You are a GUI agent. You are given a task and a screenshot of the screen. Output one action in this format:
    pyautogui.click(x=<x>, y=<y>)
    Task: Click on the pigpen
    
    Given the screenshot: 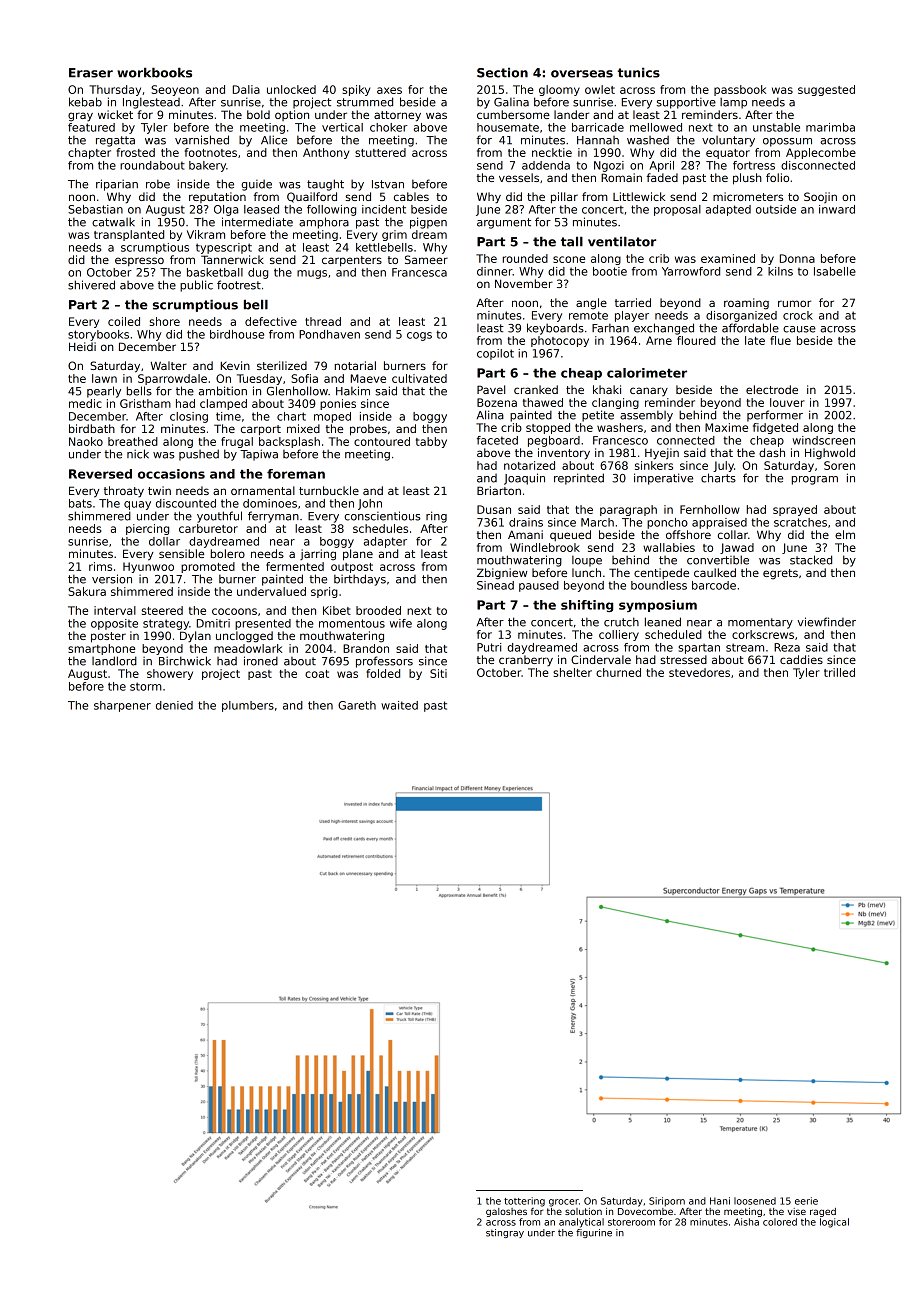 What is the action you would take?
    pyautogui.click(x=428, y=223)
